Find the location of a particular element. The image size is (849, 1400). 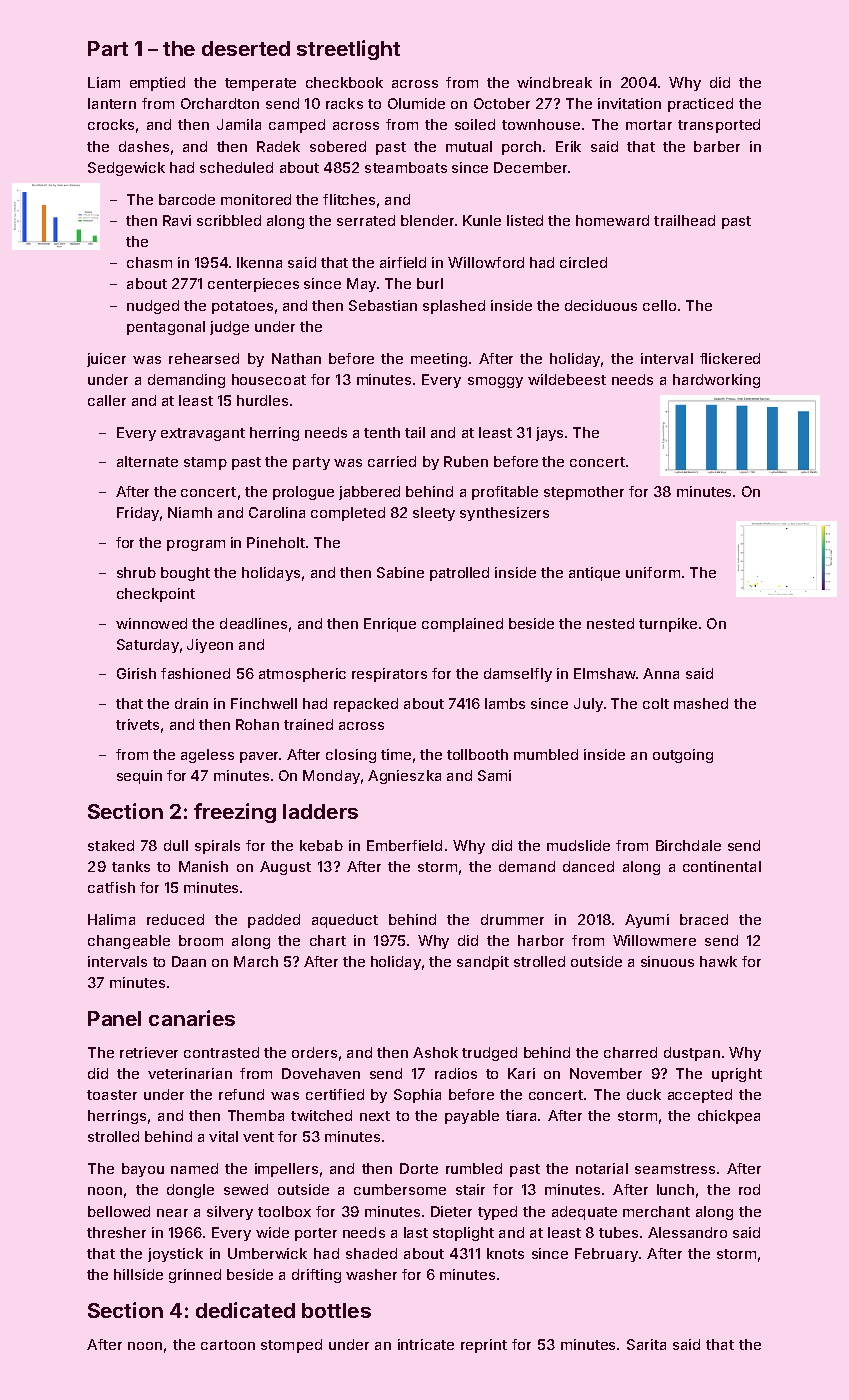

harbor is located at coordinates (541, 940).
